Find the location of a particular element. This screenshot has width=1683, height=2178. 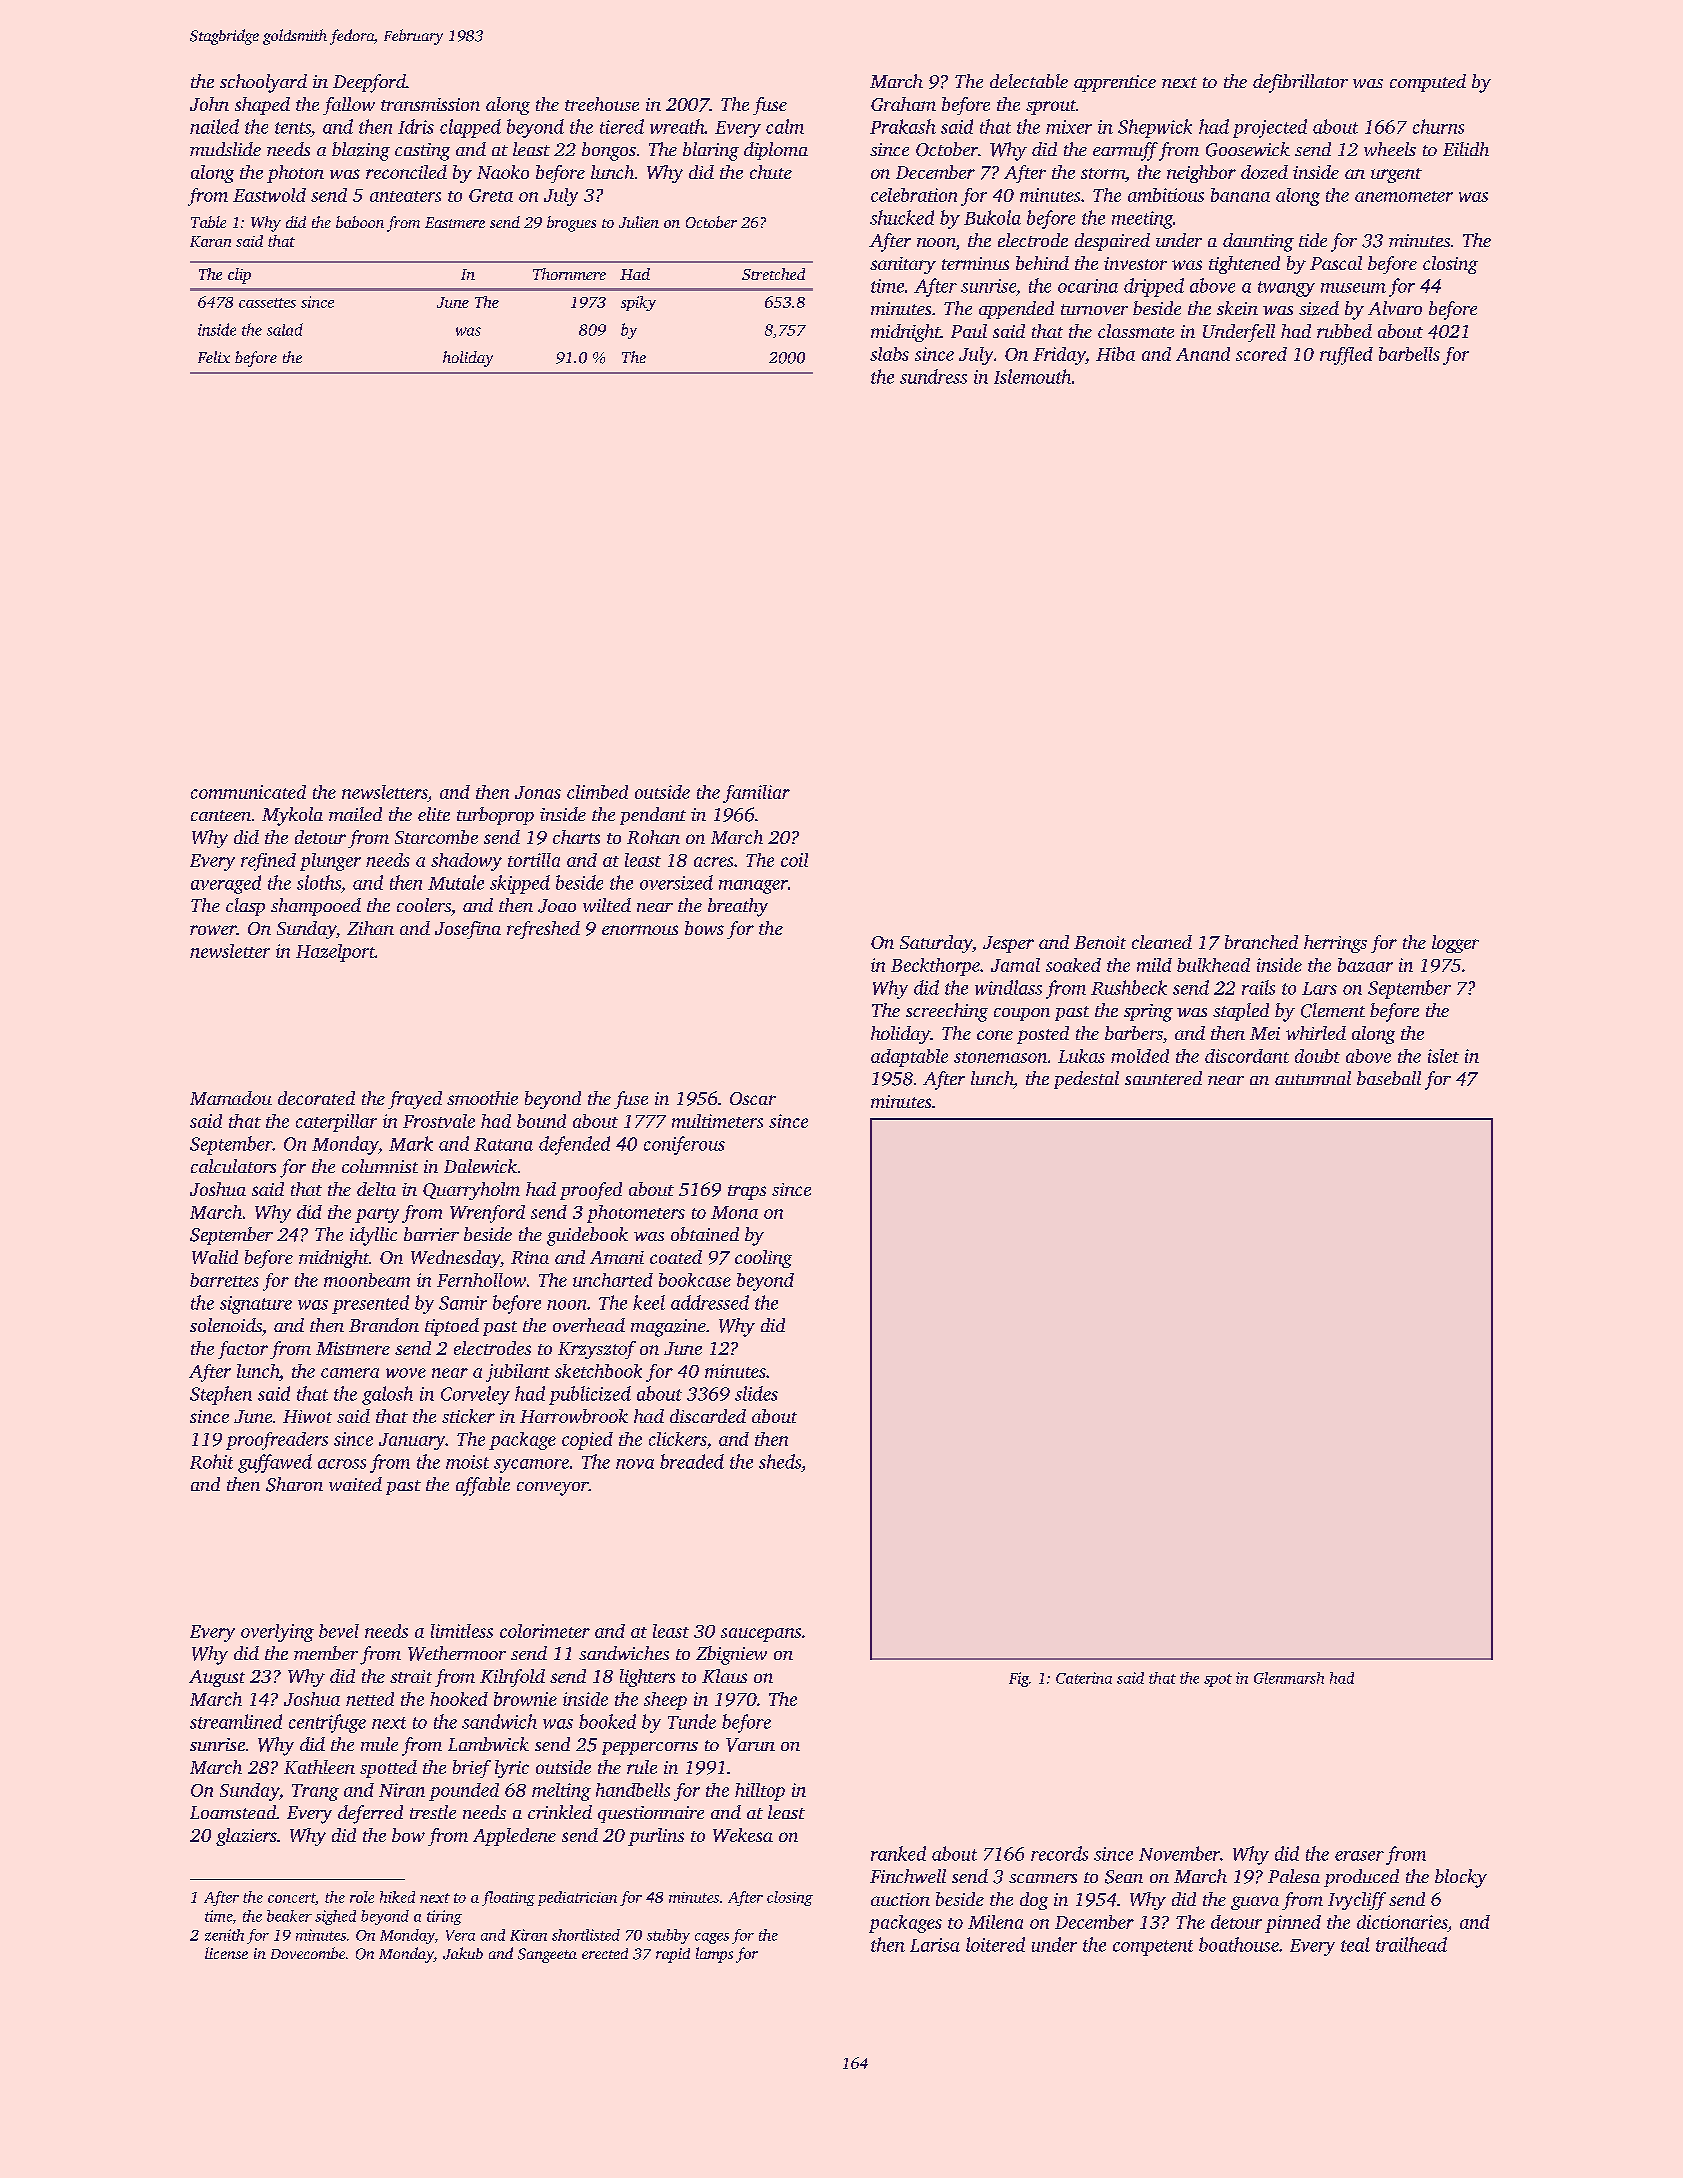

Felix is located at coordinates (214, 357).
